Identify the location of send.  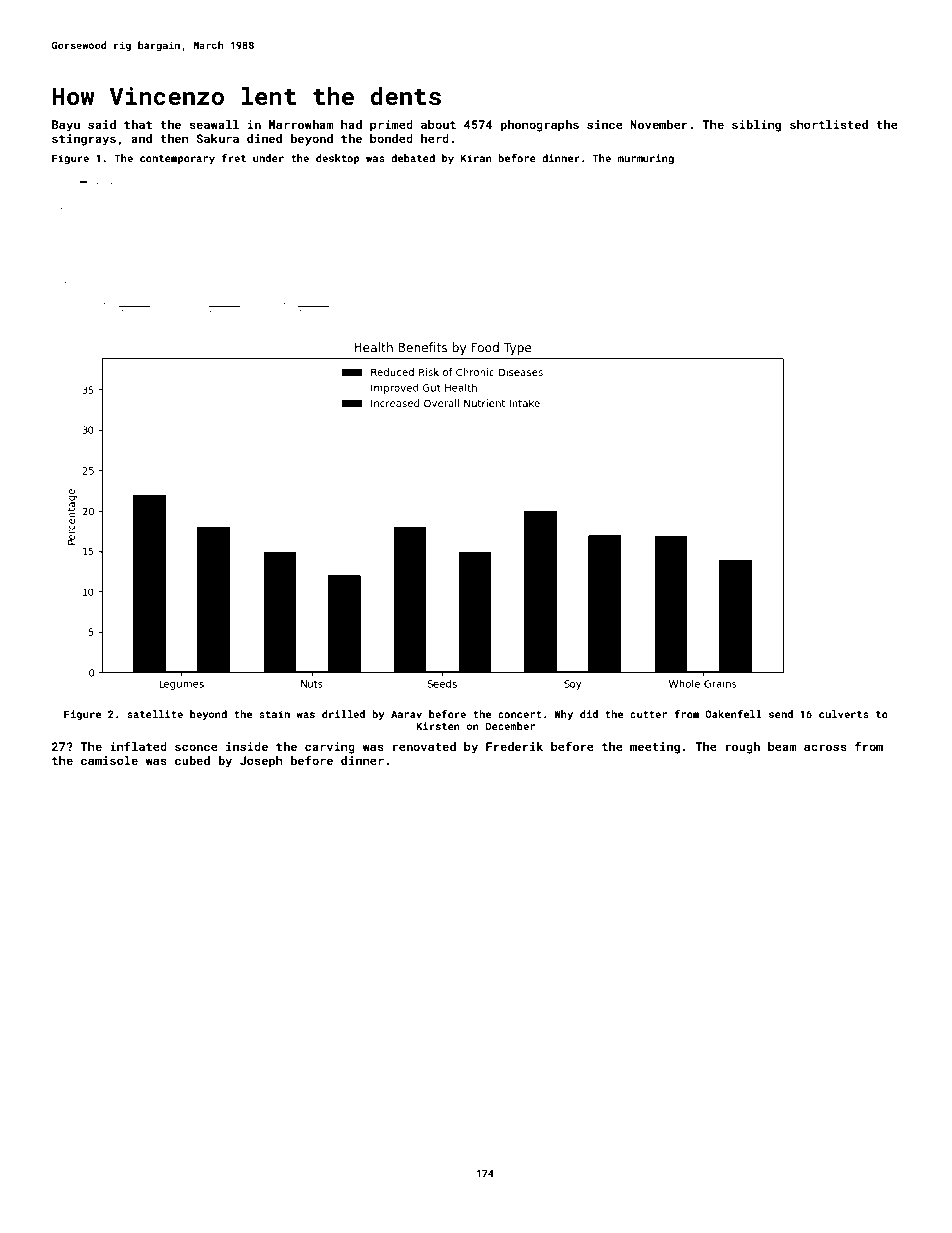
(781, 714).
